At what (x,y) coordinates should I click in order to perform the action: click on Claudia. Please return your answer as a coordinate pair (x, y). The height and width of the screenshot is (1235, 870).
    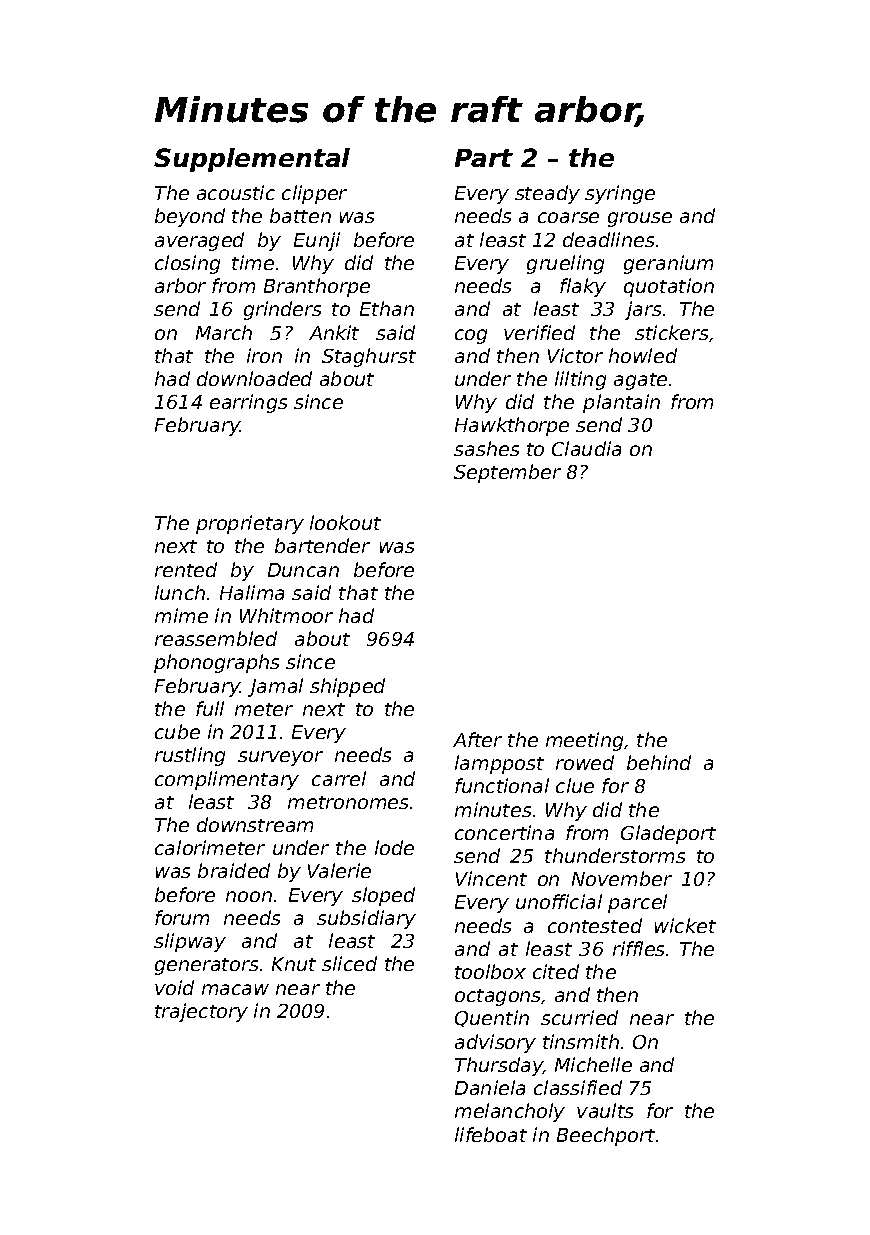
    Looking at the image, I should click on (586, 448).
